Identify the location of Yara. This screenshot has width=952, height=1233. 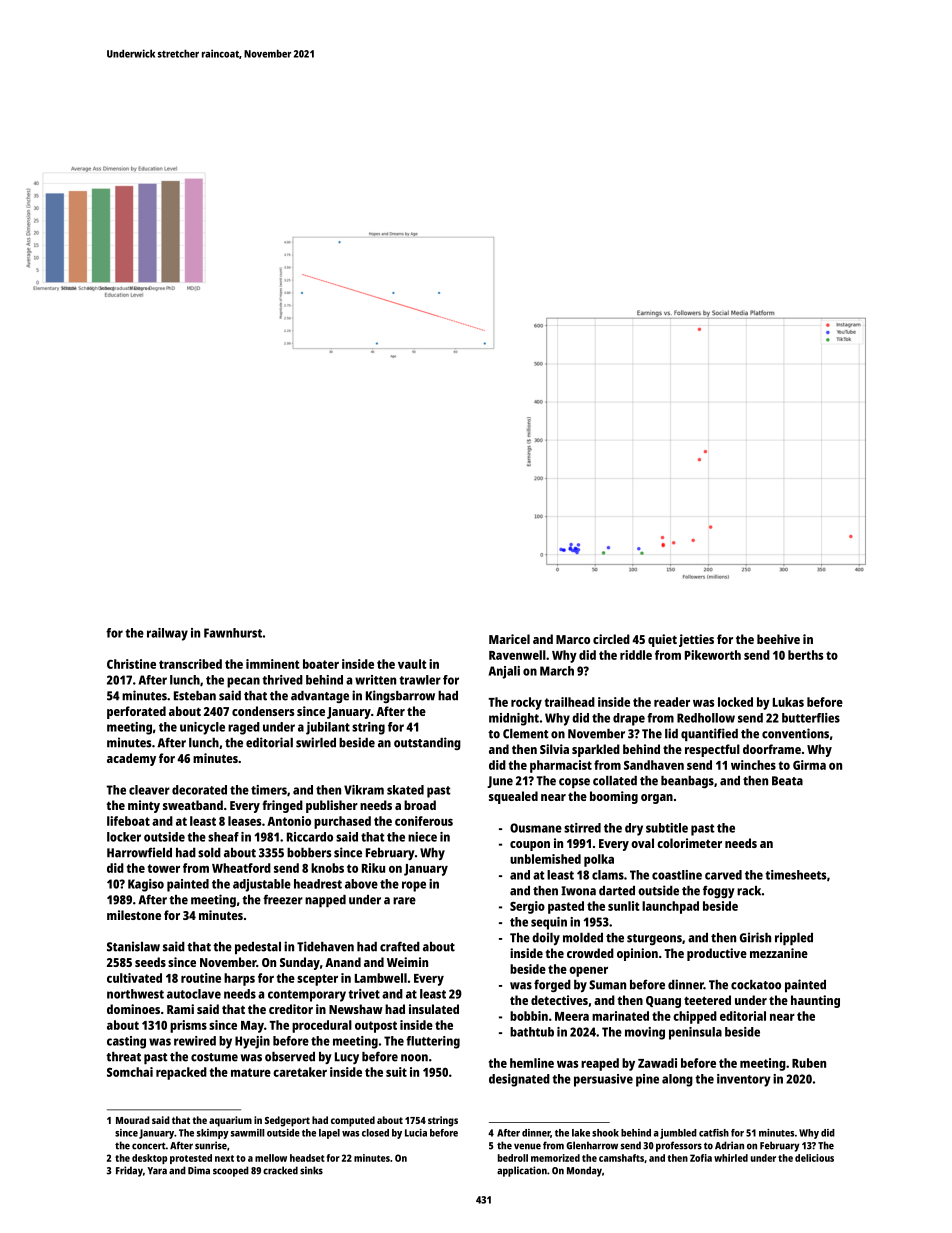
(157, 1171).
